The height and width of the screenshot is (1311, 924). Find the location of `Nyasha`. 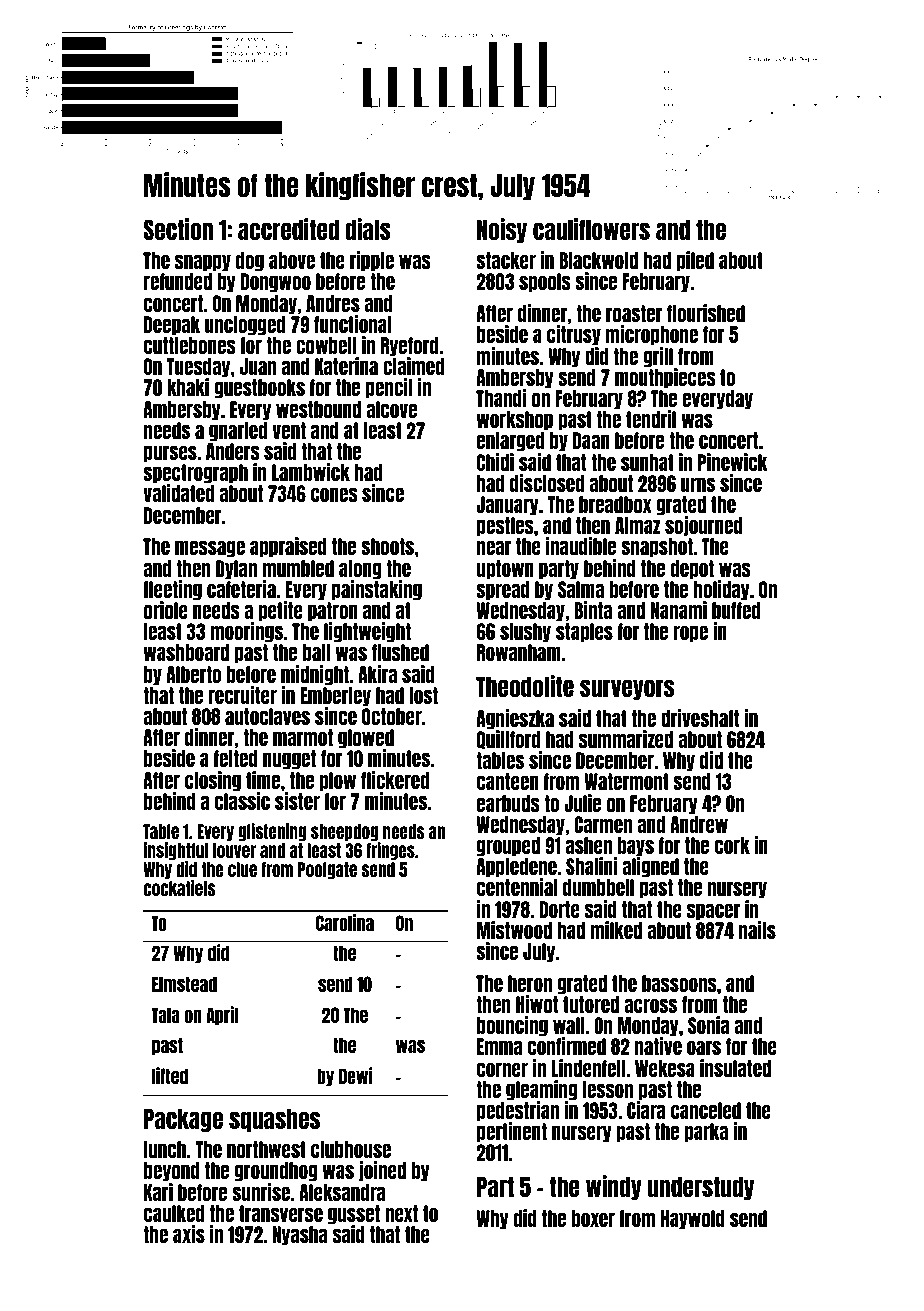

Nyasha is located at coordinates (299, 1236).
